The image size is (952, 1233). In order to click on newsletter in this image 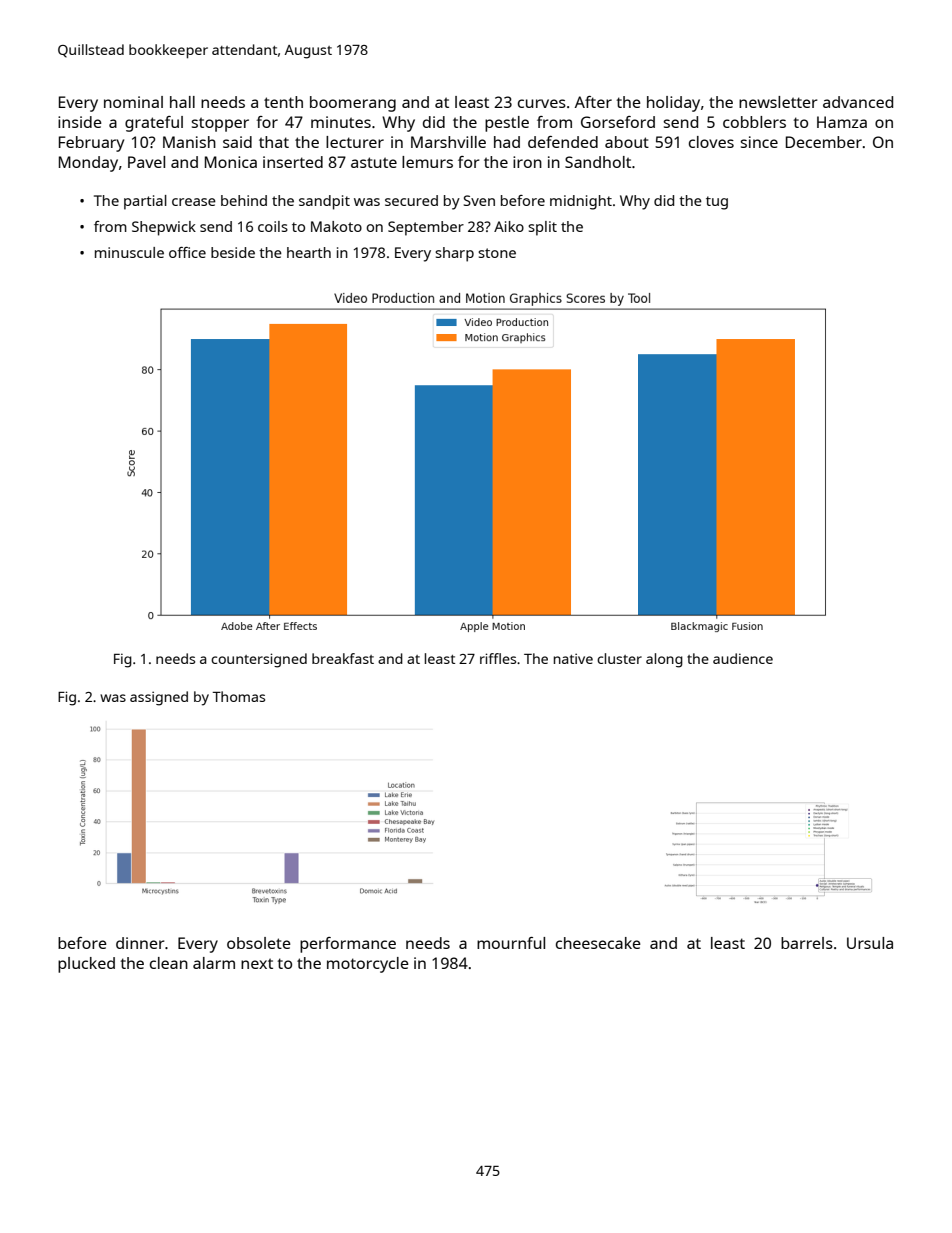, I will do `click(778, 102)`.
